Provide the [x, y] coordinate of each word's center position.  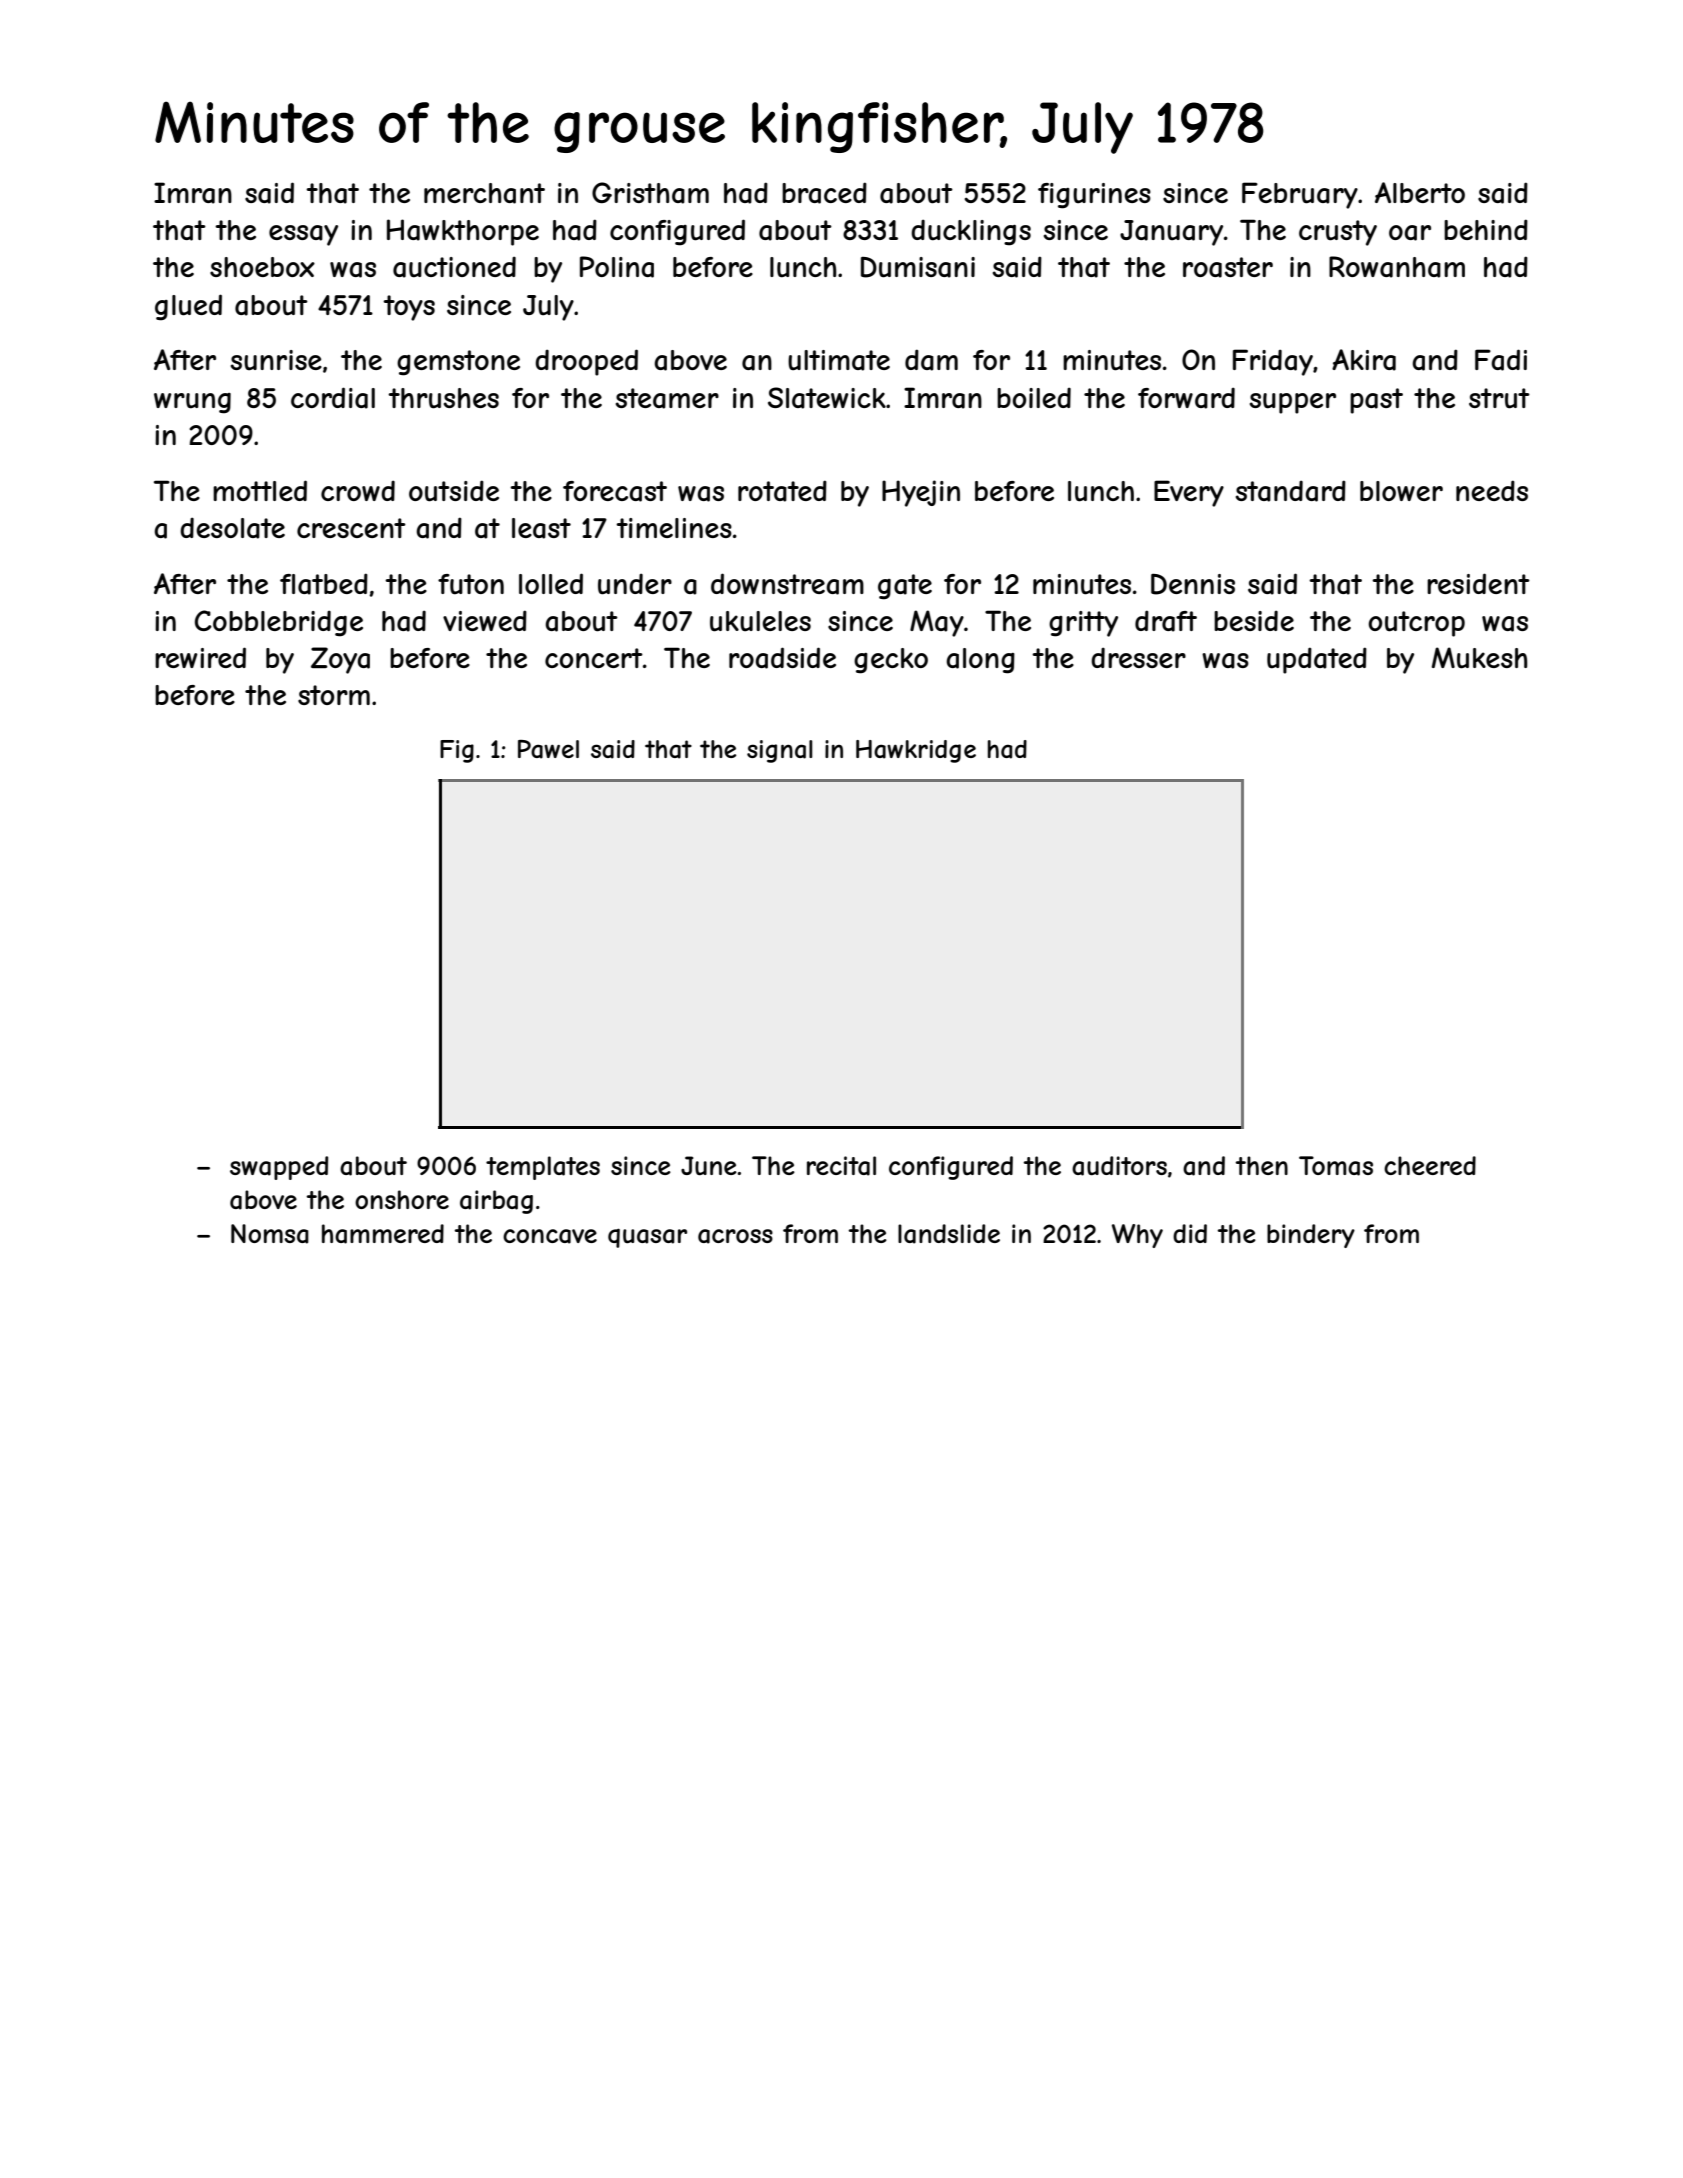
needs [1492, 490]
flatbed [324, 584]
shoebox [262, 267]
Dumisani [918, 267]
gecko [891, 661]
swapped [279, 1168]
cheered [1430, 1165]
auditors [1119, 1166]
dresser [1138, 657]
